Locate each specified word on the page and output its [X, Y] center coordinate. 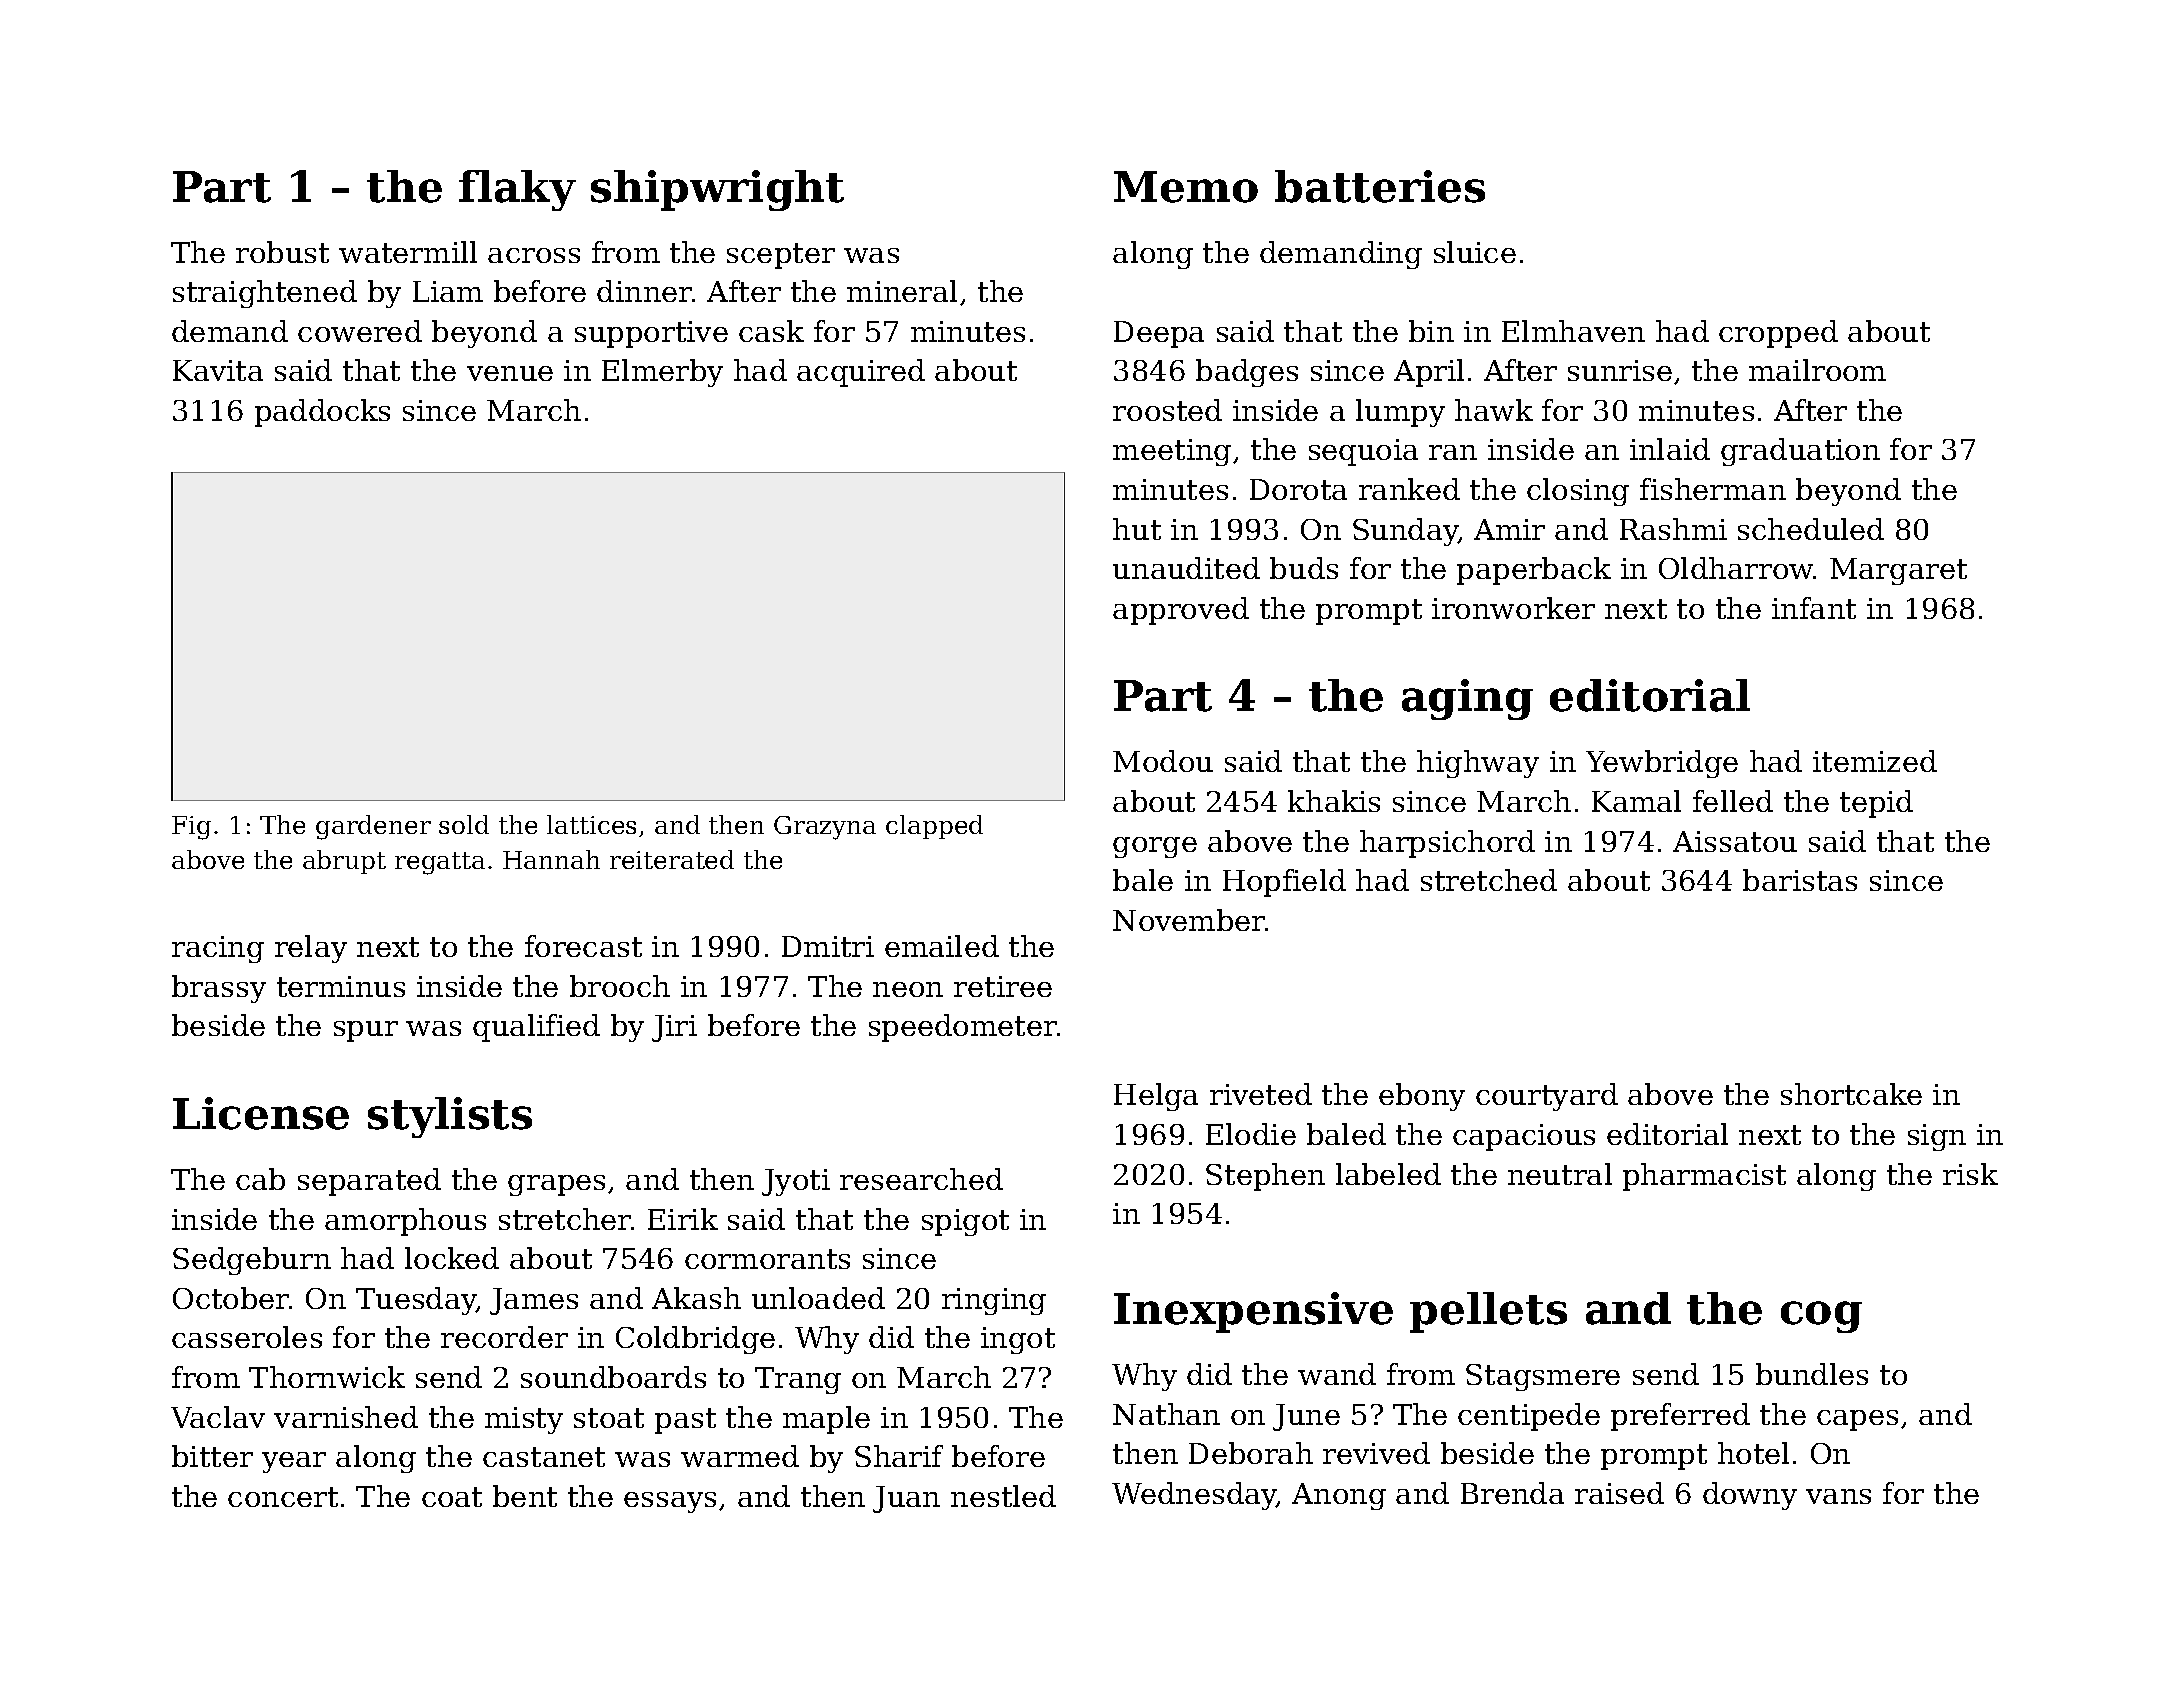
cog [1821, 1317]
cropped [1778, 334]
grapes [556, 1185]
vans [1838, 1496]
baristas [1800, 880]
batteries [1380, 186]
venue [510, 373]
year [294, 1462]
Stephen [1265, 1177]
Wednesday [1194, 1496]
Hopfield [1284, 883]
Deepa [1159, 334]
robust [282, 252]
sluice [1475, 252]
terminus [341, 986]
